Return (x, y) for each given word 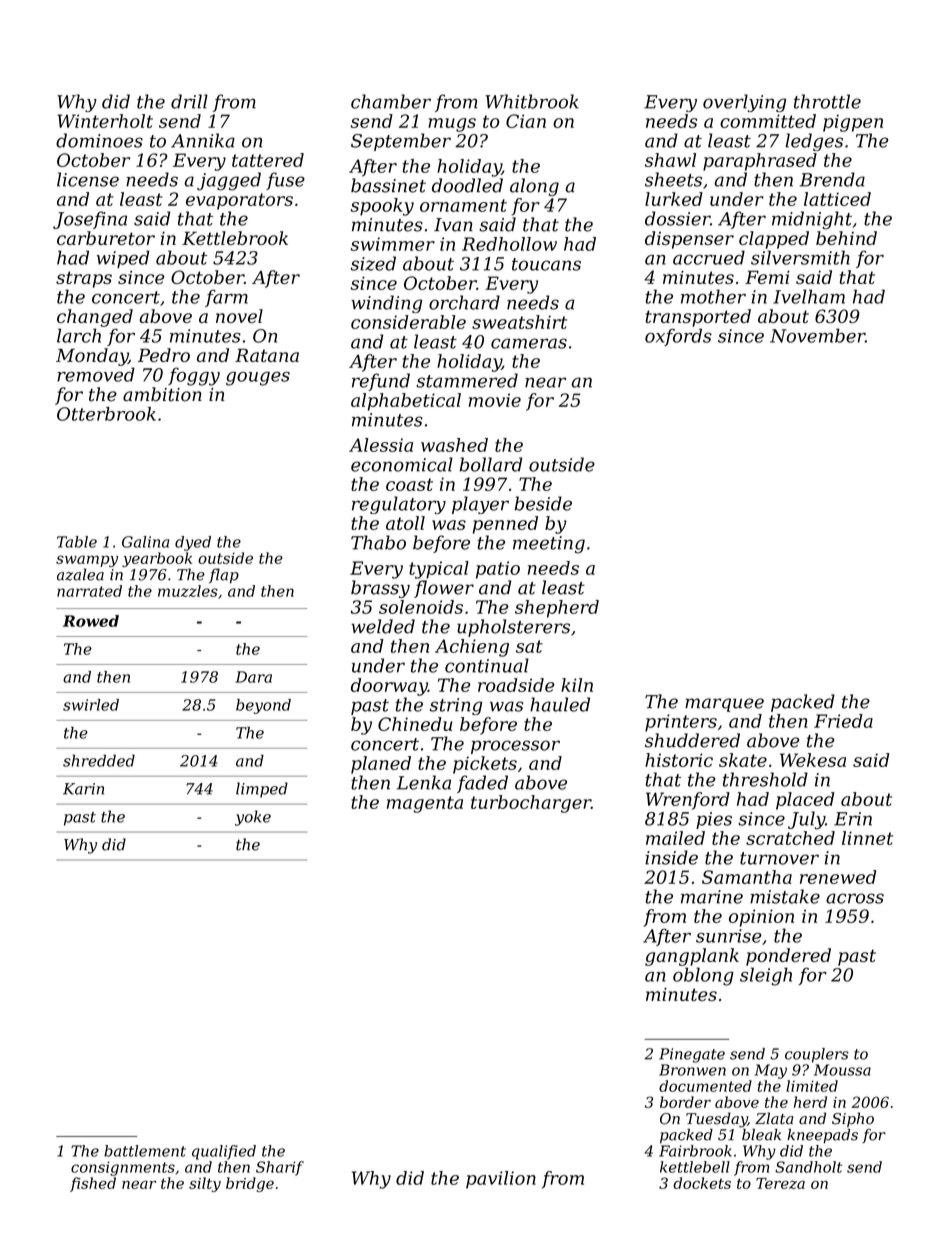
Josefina (90, 220)
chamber (391, 101)
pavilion (501, 1180)
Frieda (843, 721)
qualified (224, 1152)
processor (515, 747)
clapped (774, 240)
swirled (91, 705)
